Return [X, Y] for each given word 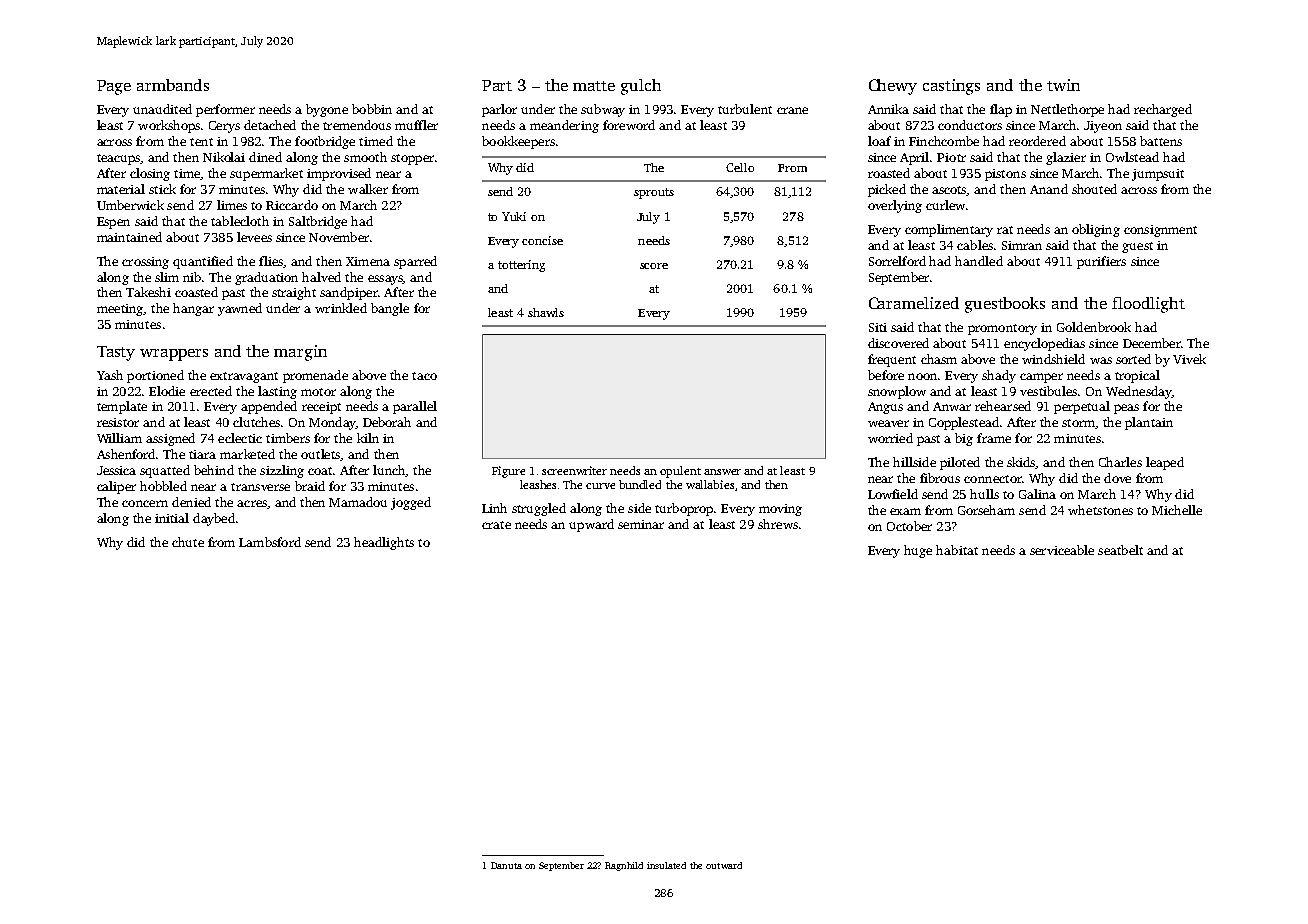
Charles [1120, 462]
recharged [1163, 110]
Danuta [506, 865]
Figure [508, 472]
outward [724, 865]
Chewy [893, 87]
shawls [546, 312]
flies [271, 261]
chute [188, 542]
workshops [169, 126]
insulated [666, 865]
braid [310, 486]
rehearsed [1003, 406]
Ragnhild [624, 866]
